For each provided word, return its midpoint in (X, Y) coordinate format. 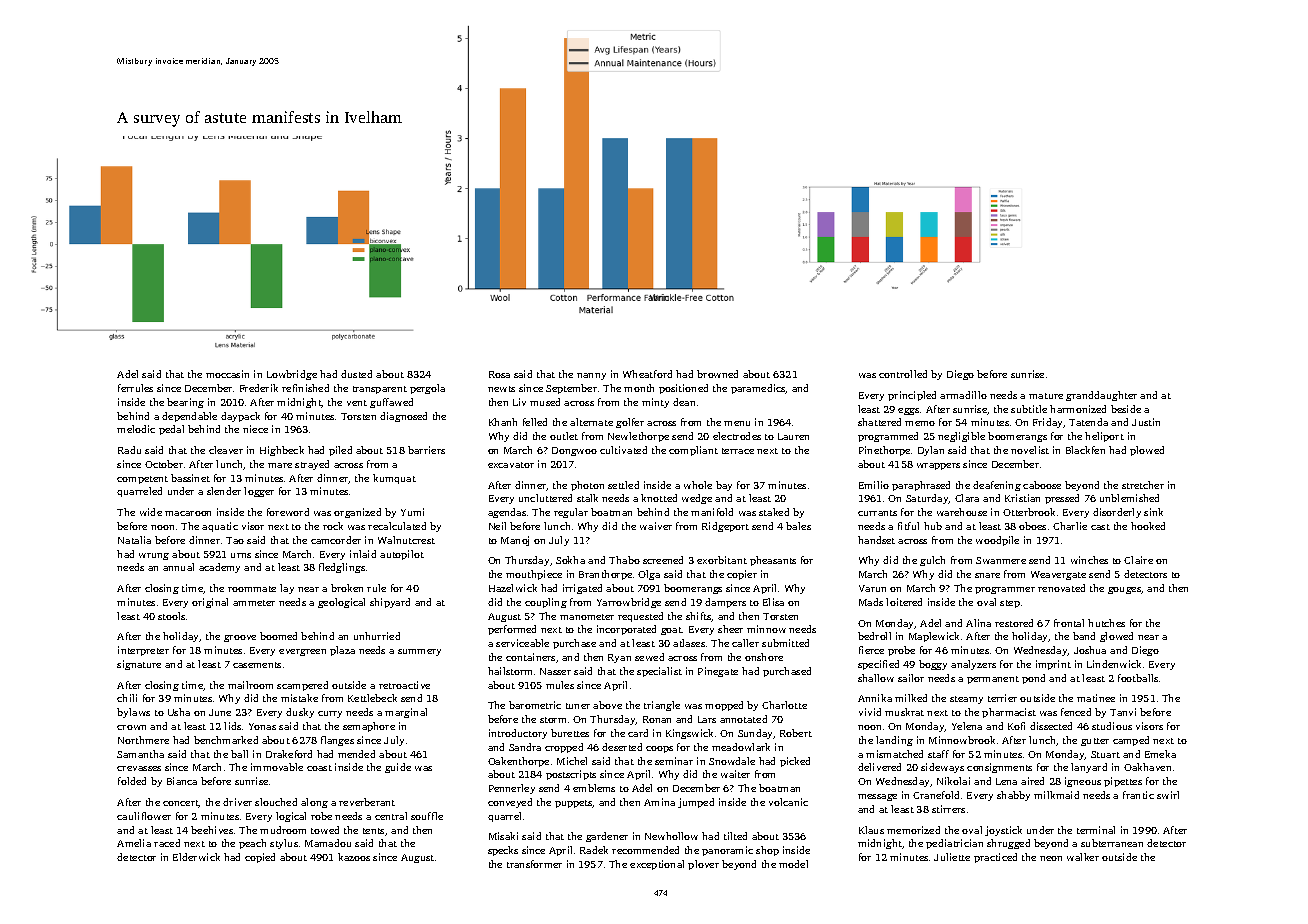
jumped (696, 803)
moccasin (227, 374)
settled (623, 485)
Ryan (619, 658)
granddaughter (1101, 396)
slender (224, 491)
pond (1033, 679)
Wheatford (647, 374)
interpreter (143, 651)
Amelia (134, 843)
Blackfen (1085, 450)
